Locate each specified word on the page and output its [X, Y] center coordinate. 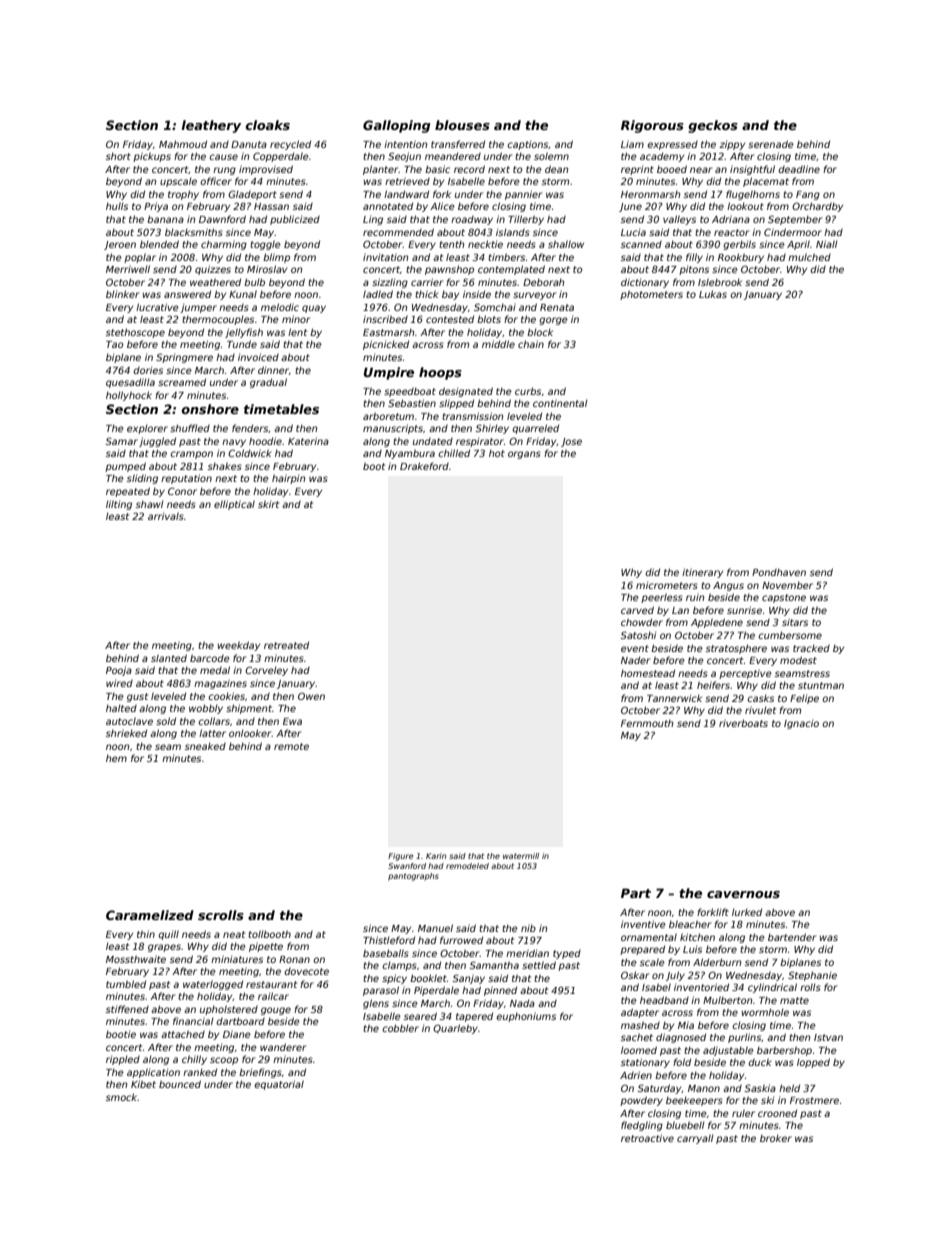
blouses [462, 125]
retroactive [647, 1138]
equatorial [279, 1085]
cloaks [267, 125]
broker [776, 1138]
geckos [713, 126]
